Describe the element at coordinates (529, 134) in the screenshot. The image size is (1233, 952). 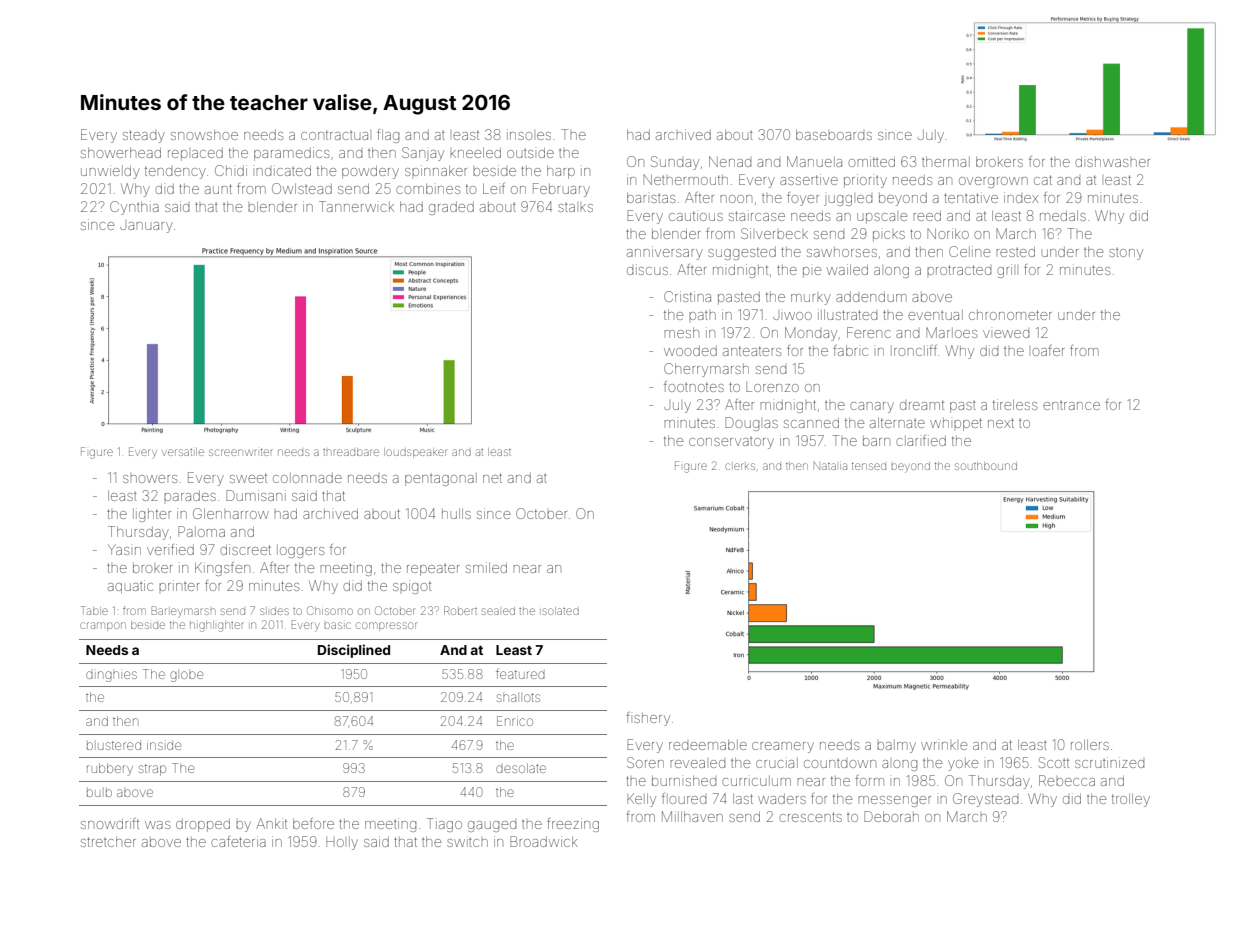
I see `insoles` at that location.
